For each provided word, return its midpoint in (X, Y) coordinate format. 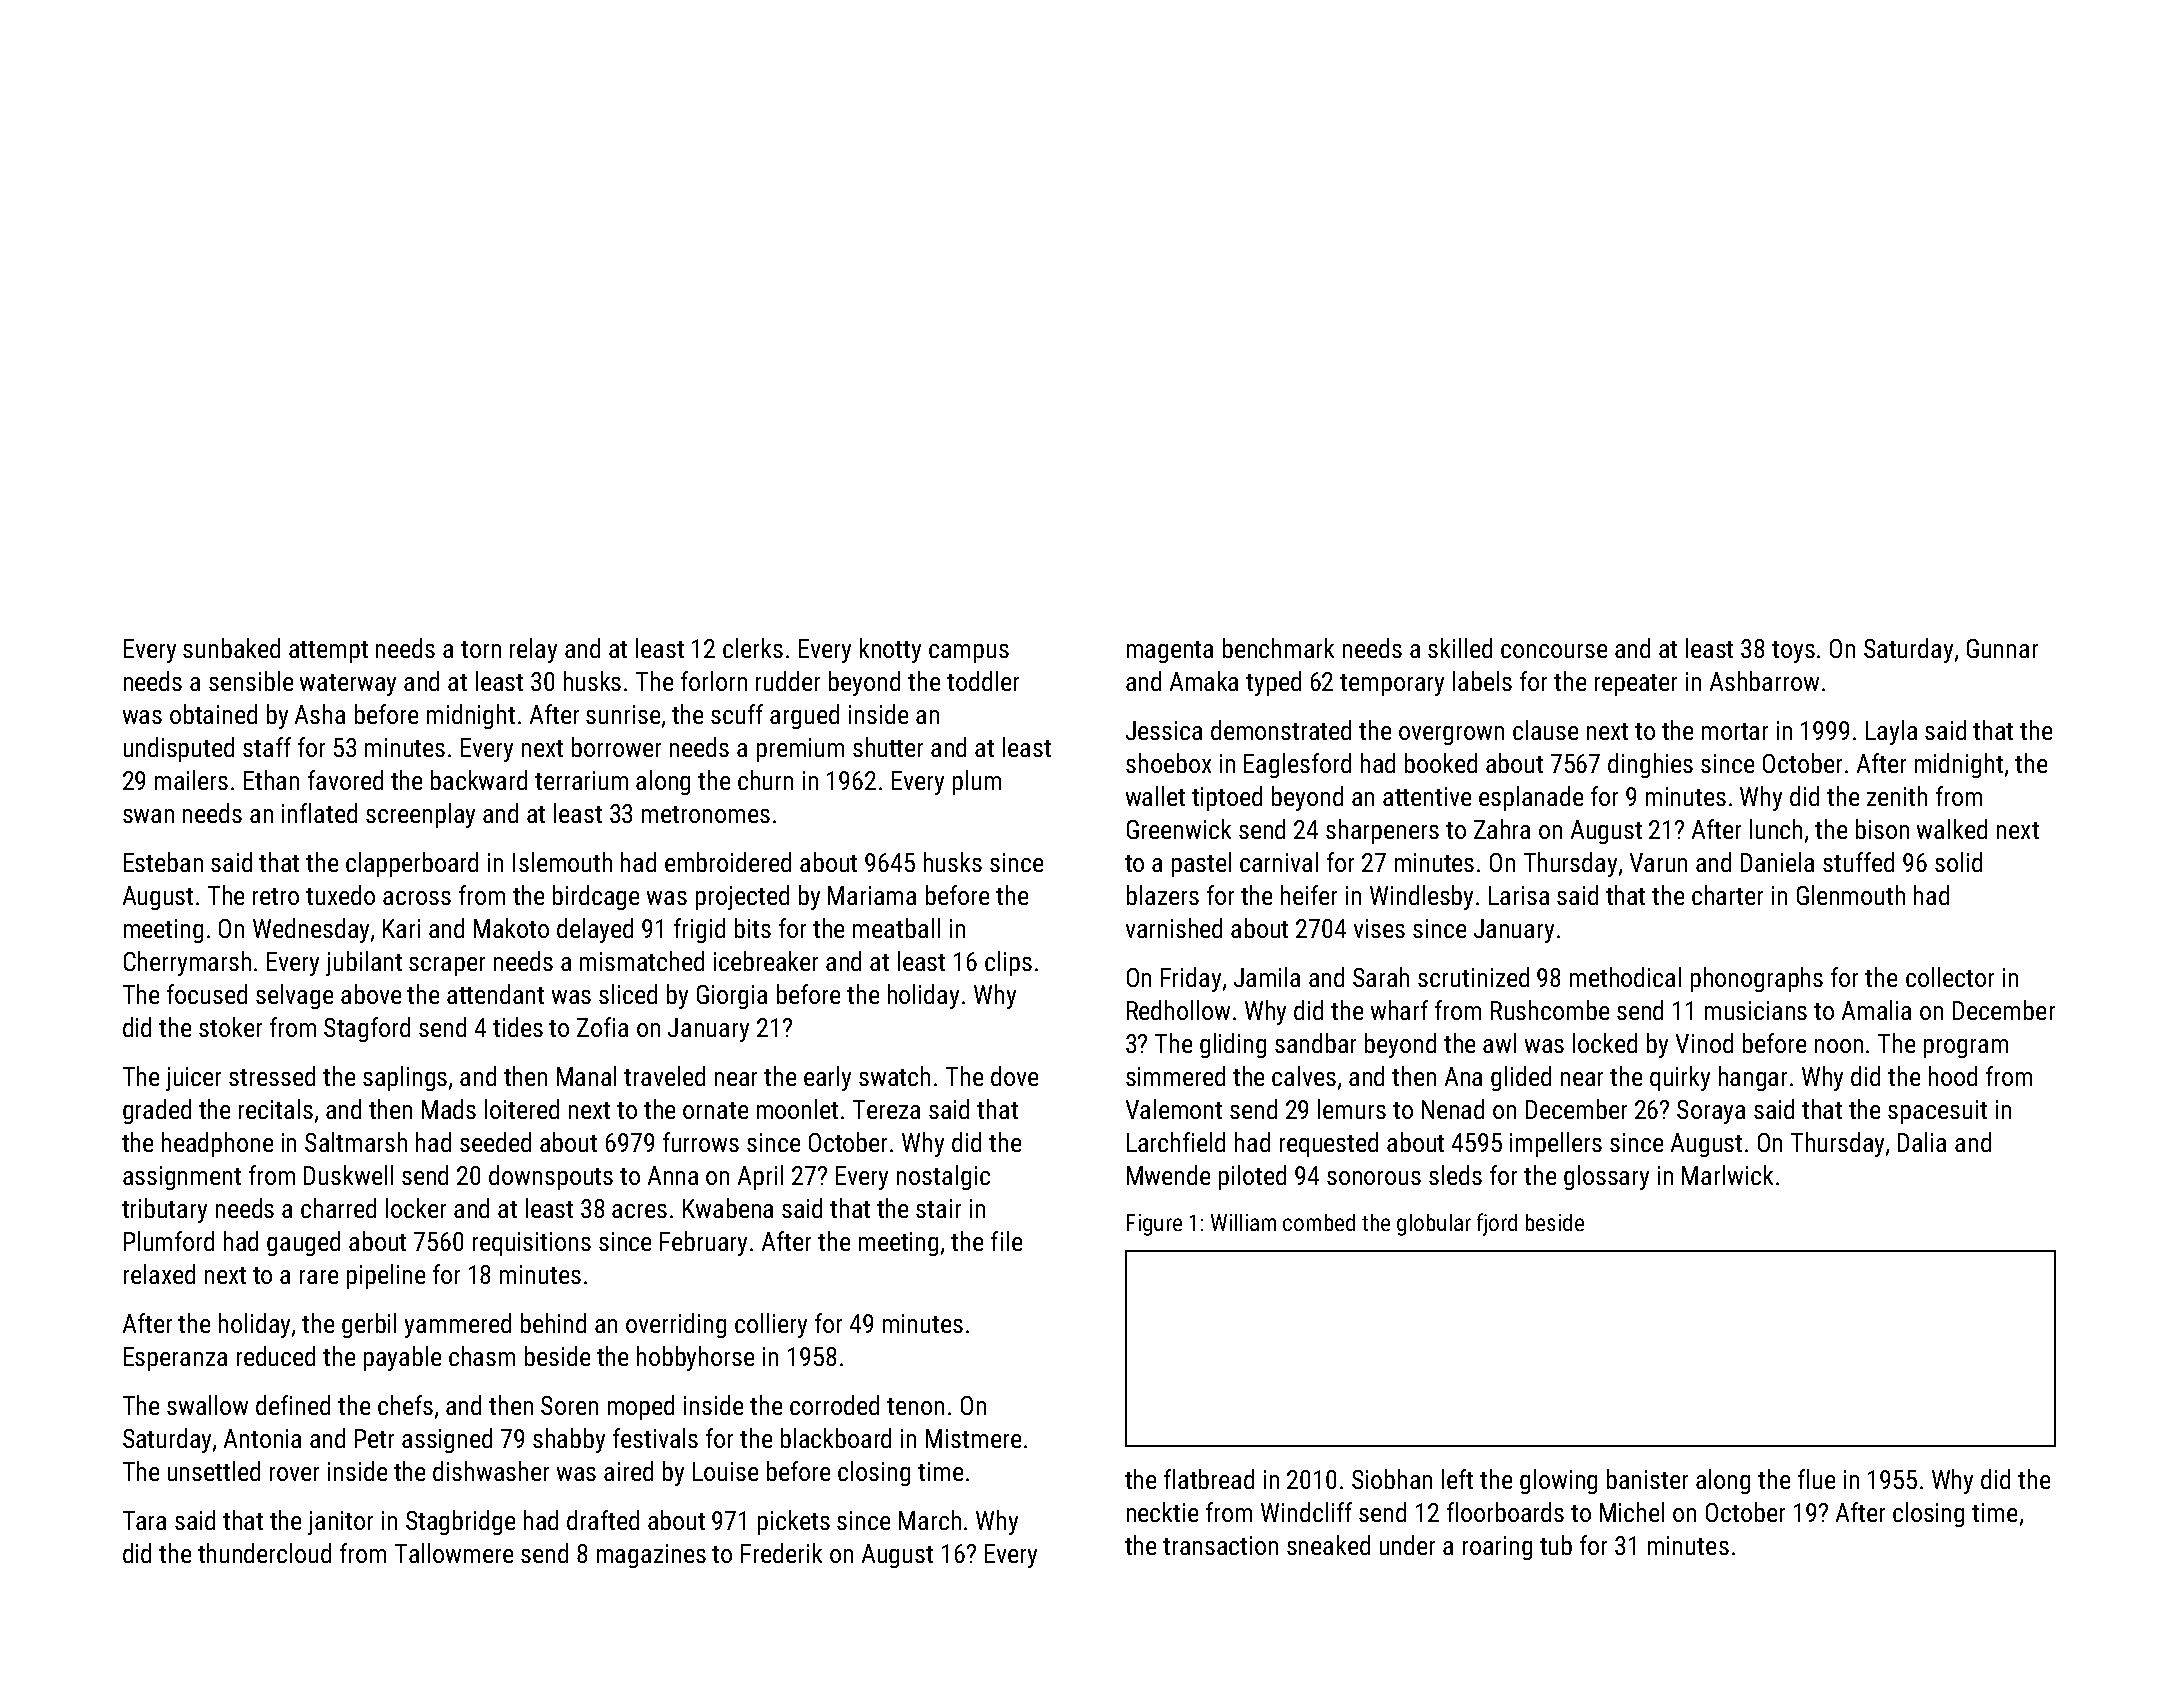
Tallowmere (454, 1553)
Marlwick (1727, 1175)
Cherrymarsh (187, 963)
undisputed (179, 749)
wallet (1155, 796)
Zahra (1502, 829)
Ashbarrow (1764, 681)
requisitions (532, 1244)
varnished (1174, 928)
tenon (915, 1406)
